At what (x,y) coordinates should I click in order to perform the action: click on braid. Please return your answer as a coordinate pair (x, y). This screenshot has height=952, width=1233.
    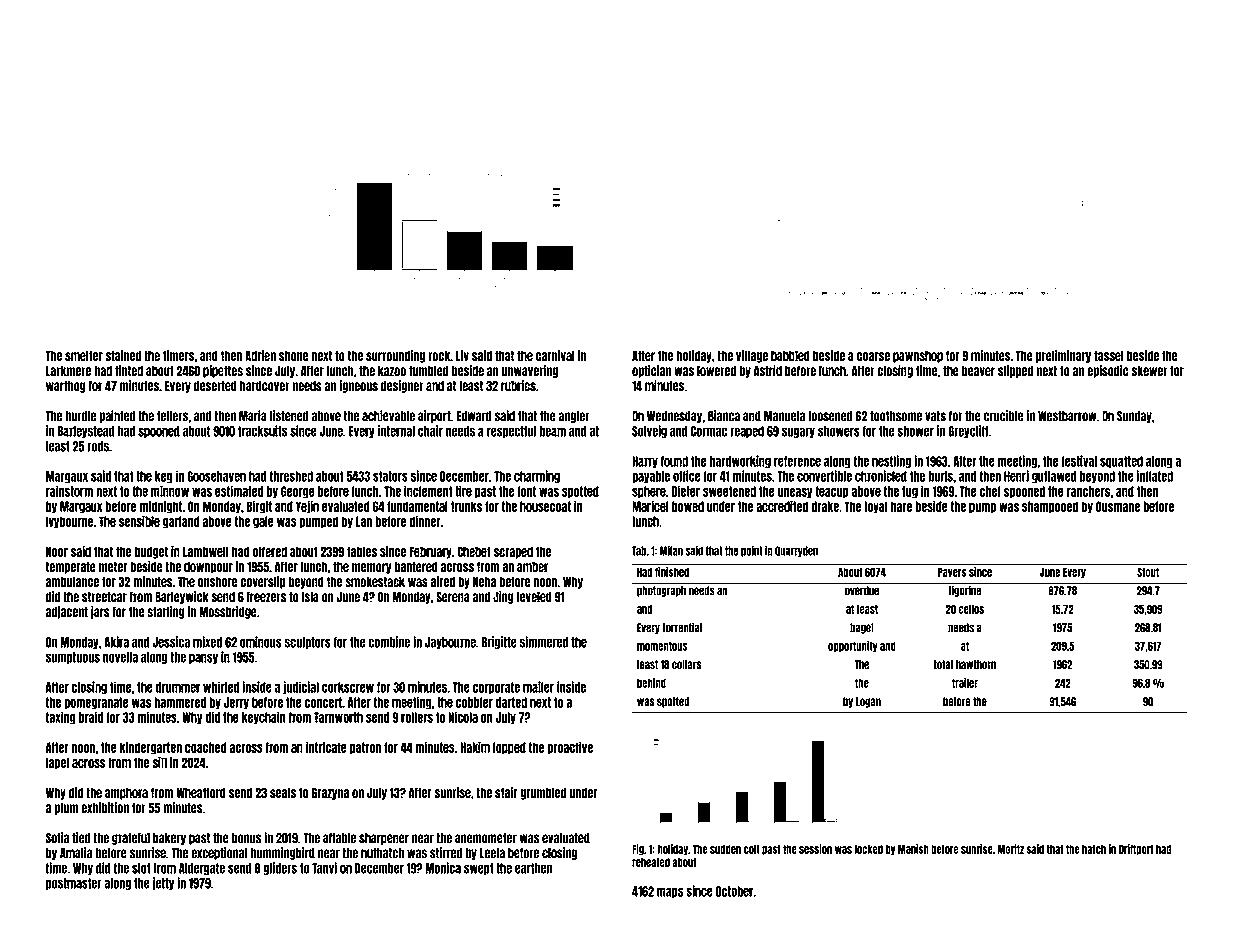
    Looking at the image, I should click on (91, 717).
